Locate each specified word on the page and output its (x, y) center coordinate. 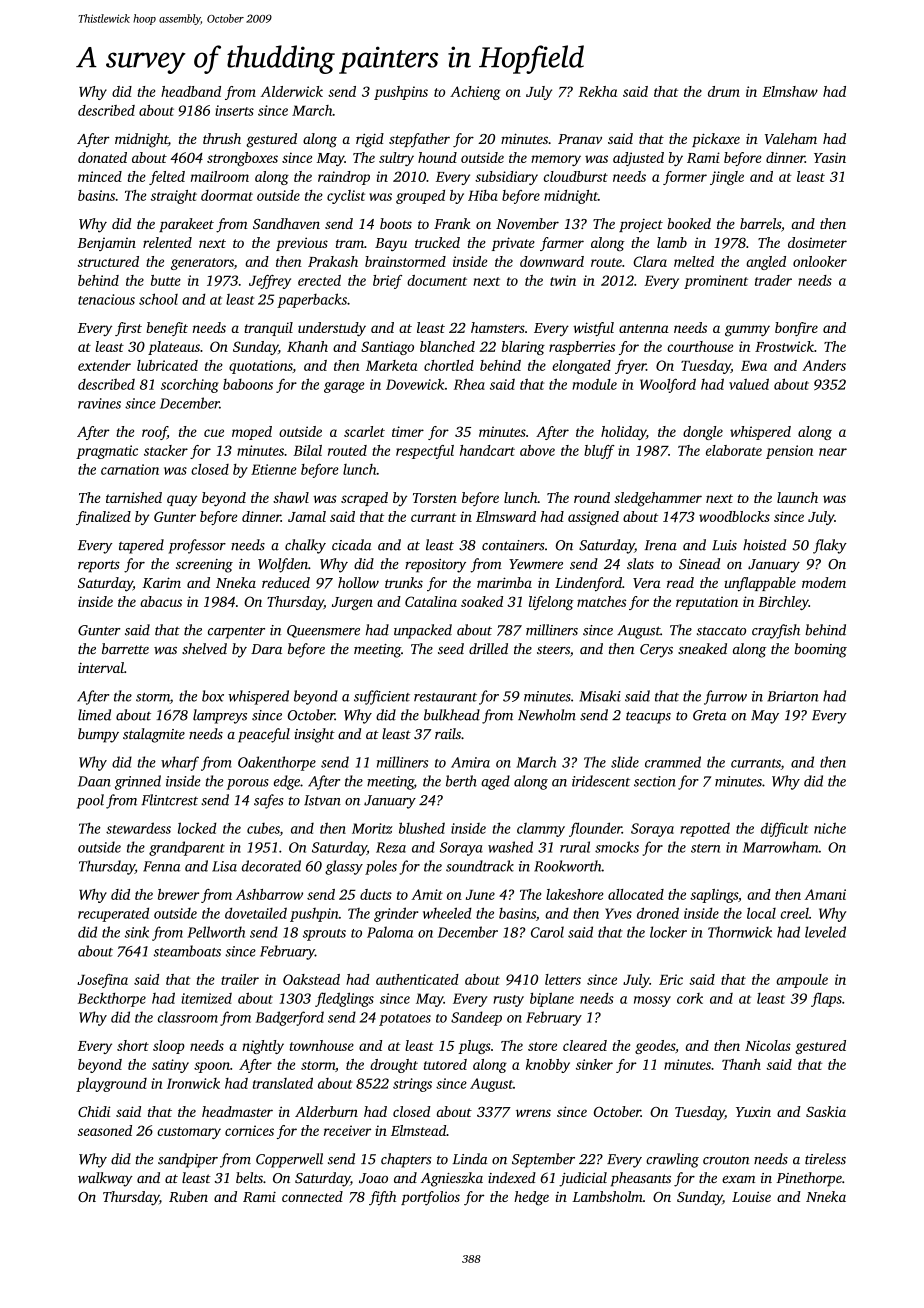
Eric (671, 979)
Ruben (188, 1196)
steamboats (187, 951)
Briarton (793, 696)
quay (182, 501)
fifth (382, 1198)
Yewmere (536, 564)
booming (821, 650)
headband (191, 91)
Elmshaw (790, 91)
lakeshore (575, 894)
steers (553, 649)
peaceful (264, 735)
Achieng (475, 93)
